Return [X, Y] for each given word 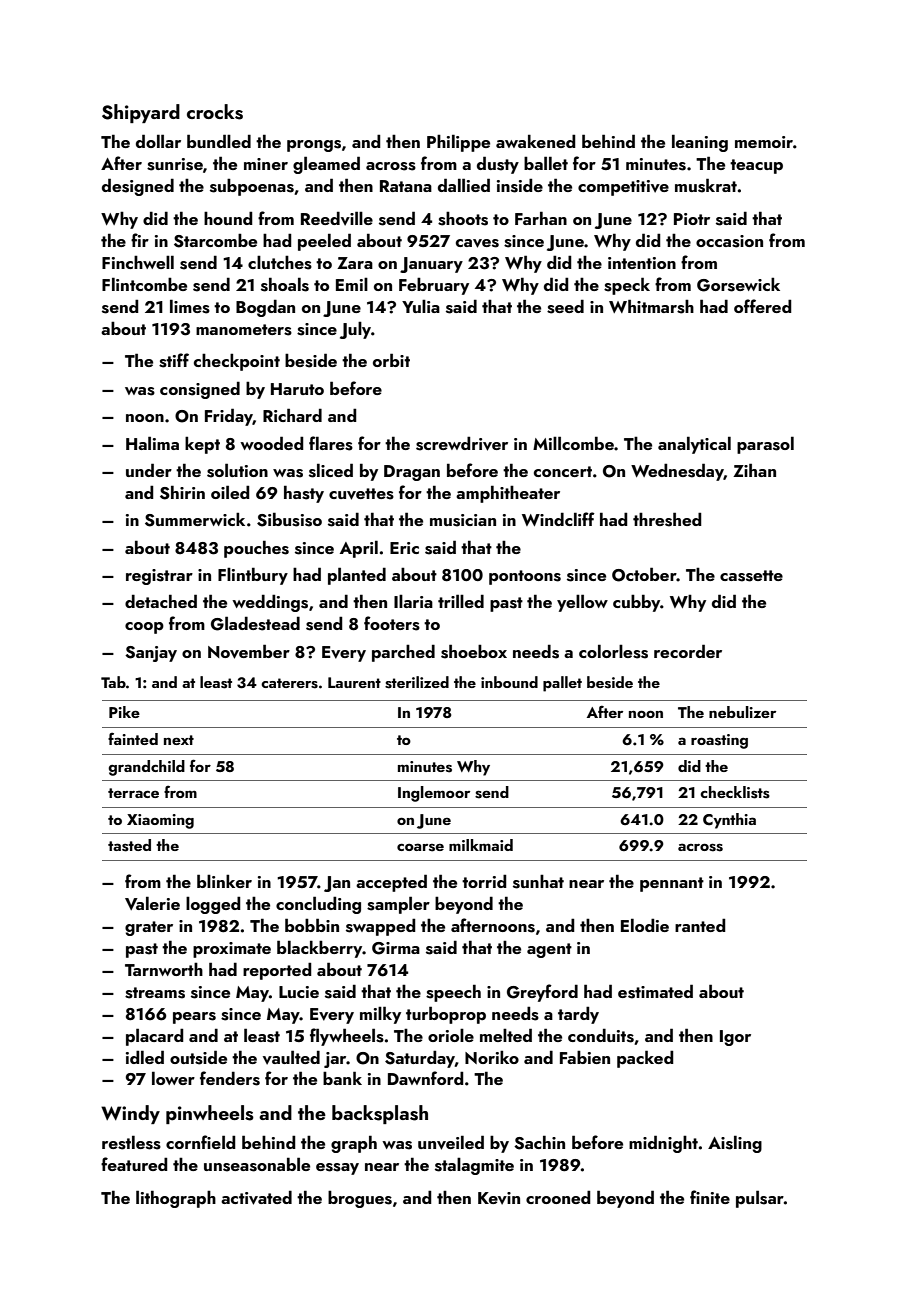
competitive [623, 188]
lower [173, 1078]
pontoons [525, 577]
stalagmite [474, 1166]
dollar [158, 141]
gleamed [326, 165]
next [179, 740]
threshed [667, 519]
